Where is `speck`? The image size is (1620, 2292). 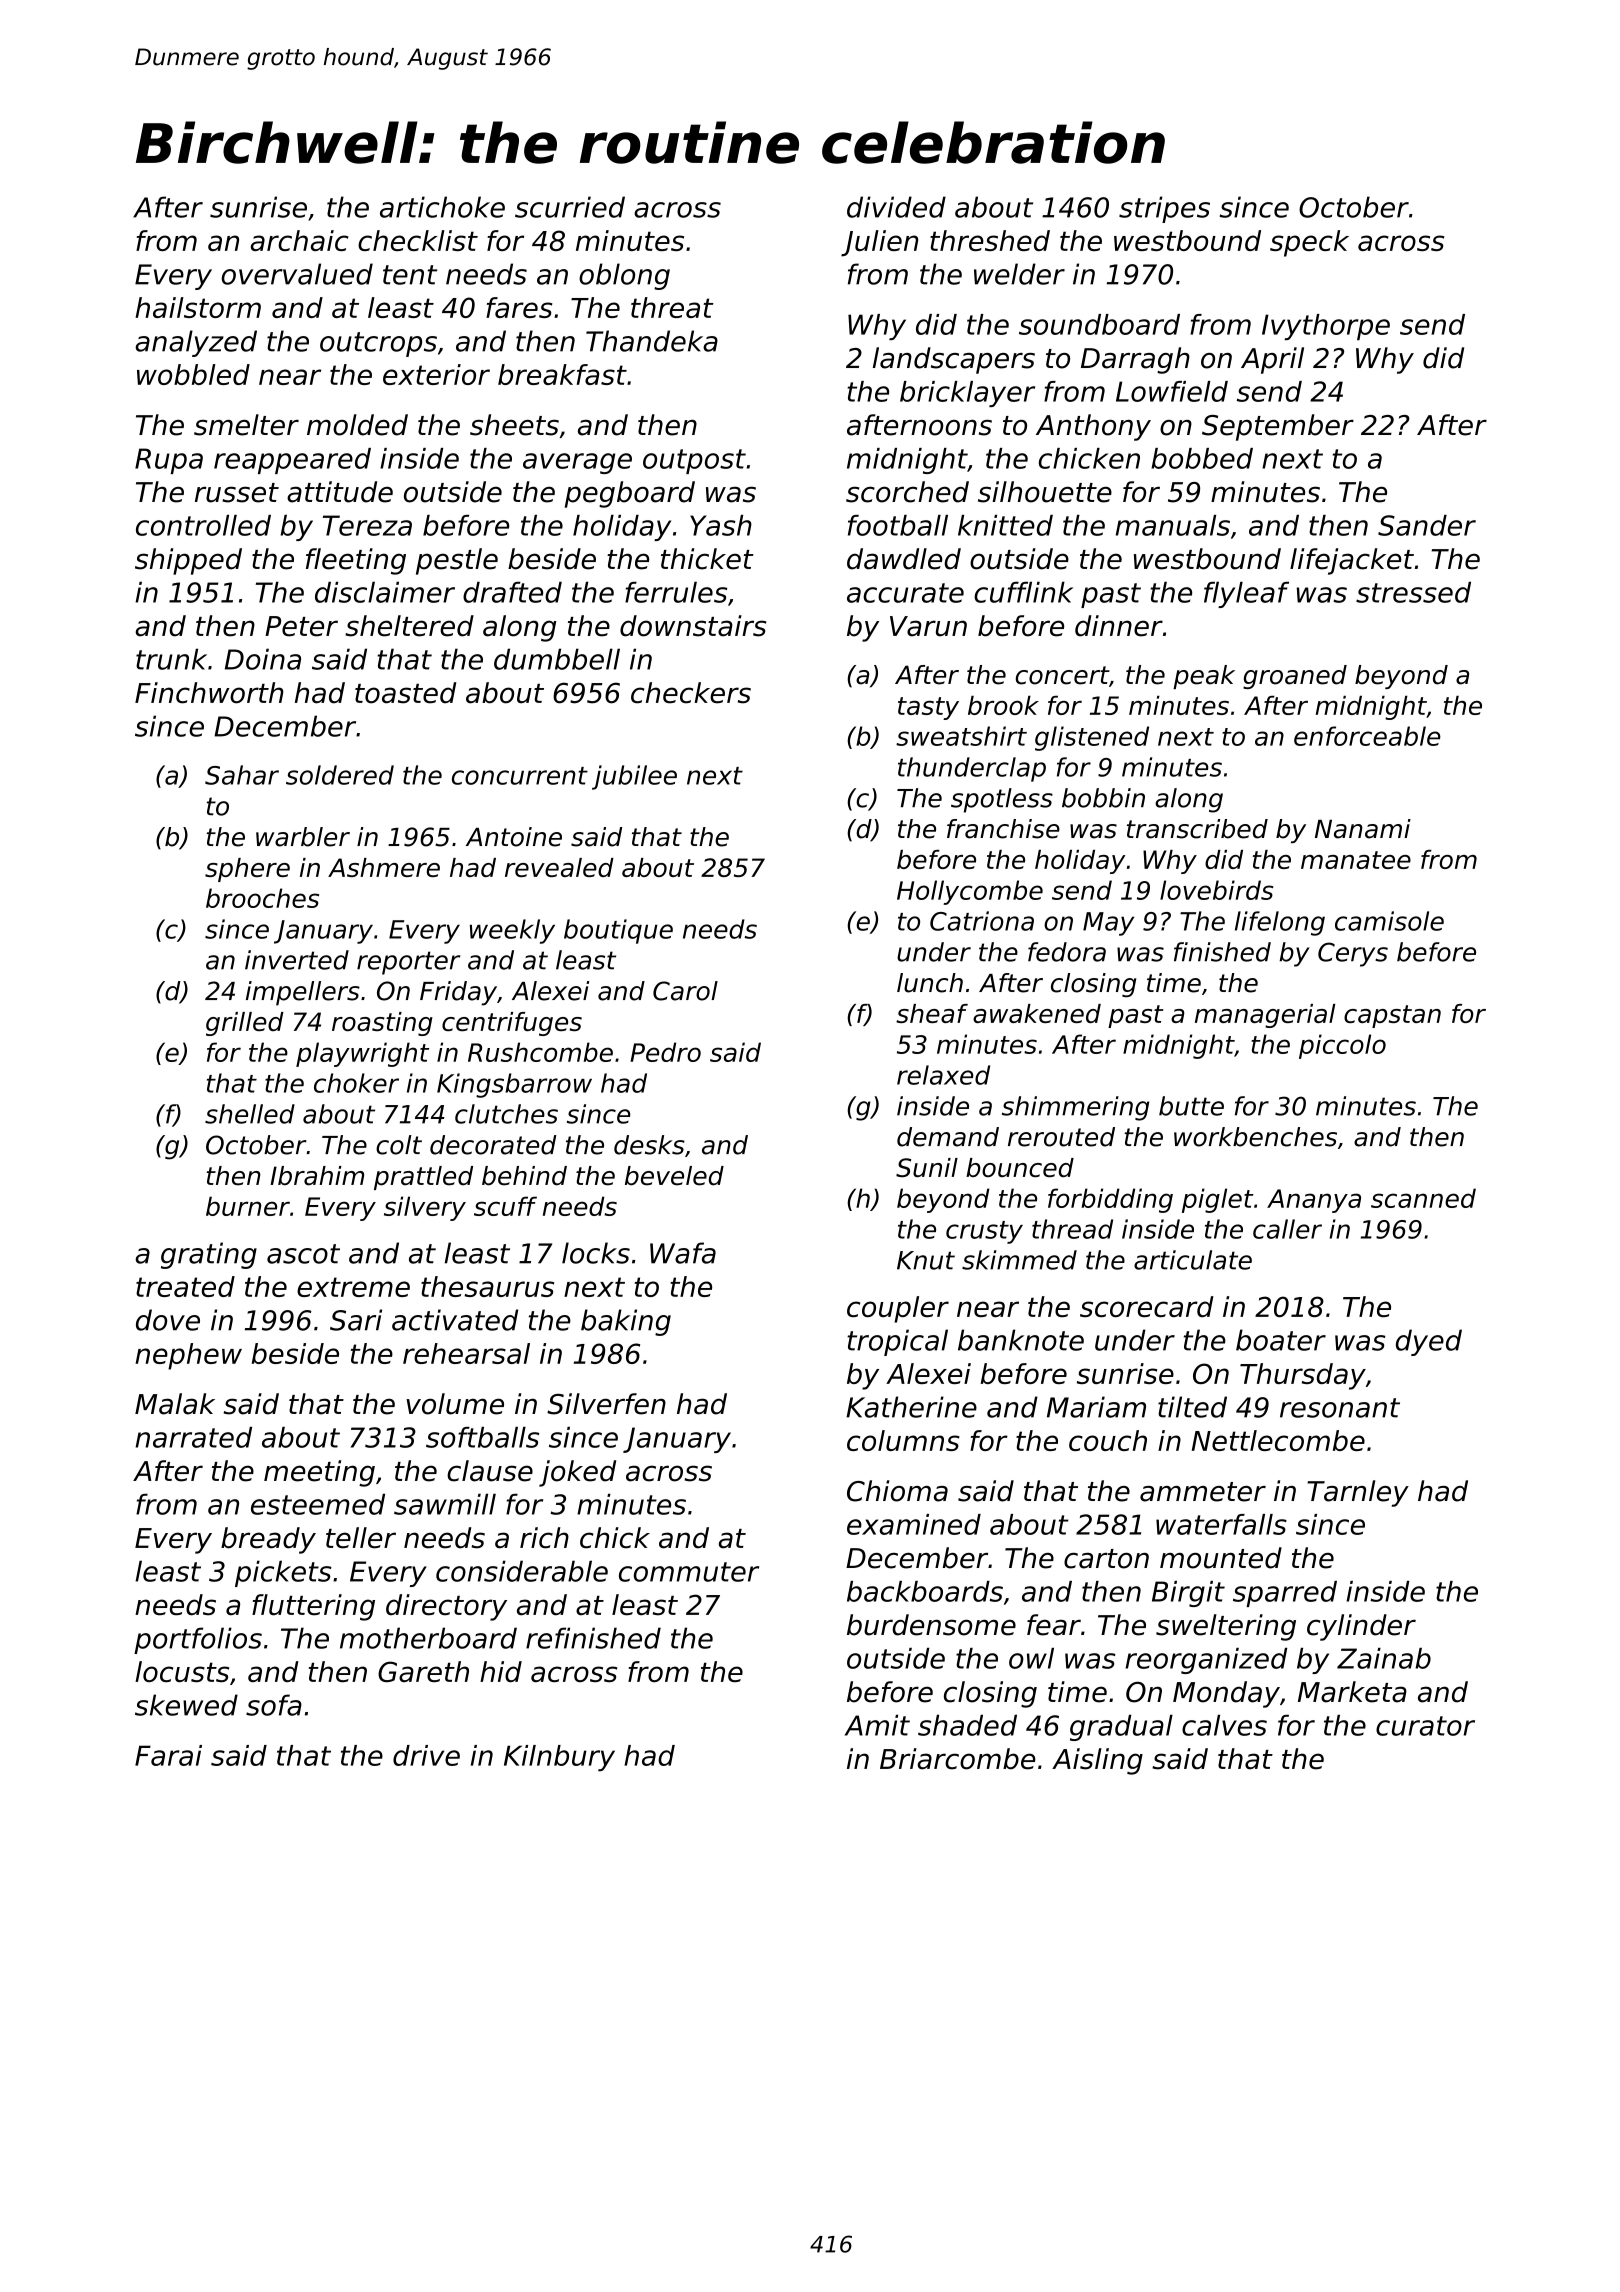 speck is located at coordinates (1309, 243).
